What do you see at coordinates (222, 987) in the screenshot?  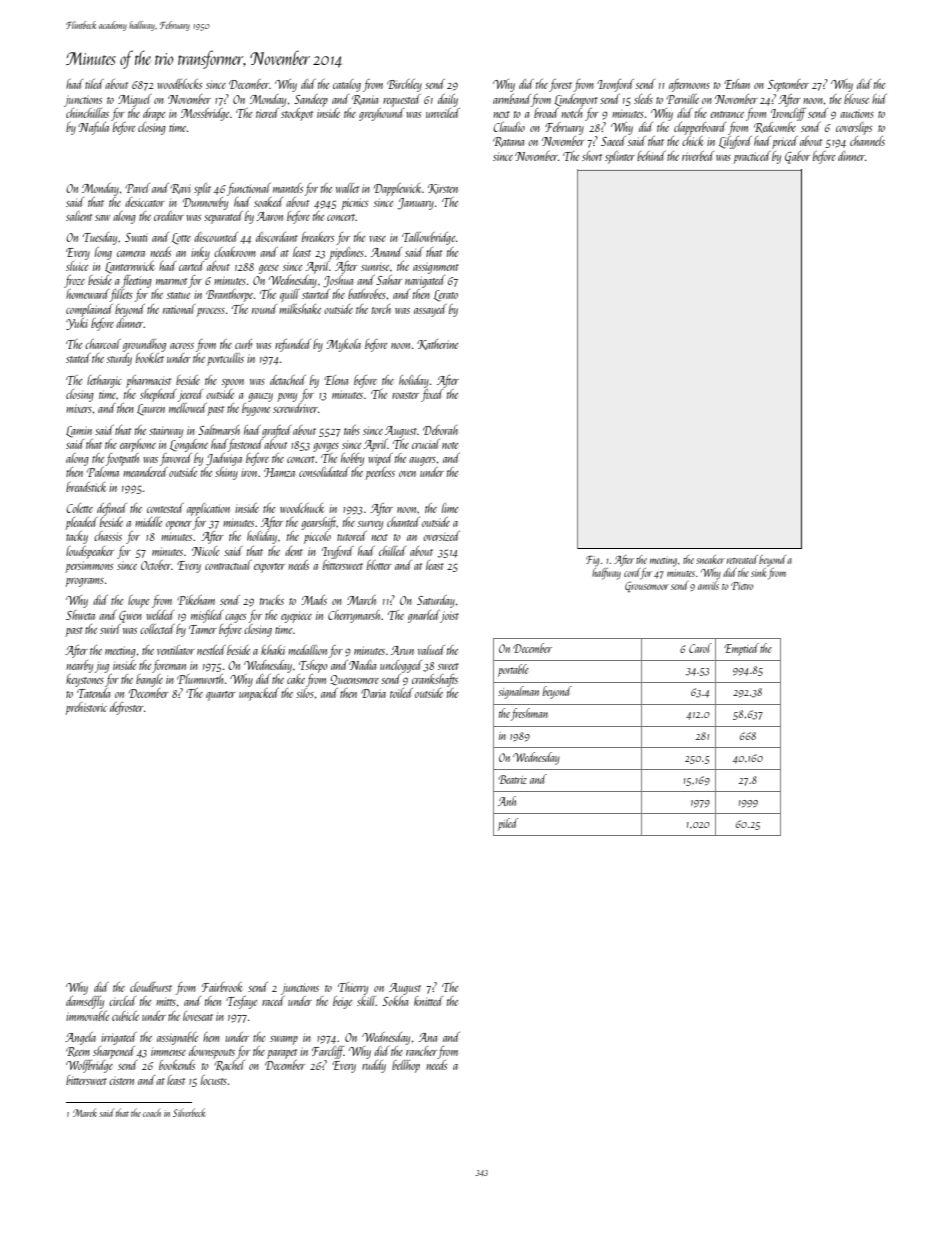 I see `Fairbrook` at bounding box center [222, 987].
